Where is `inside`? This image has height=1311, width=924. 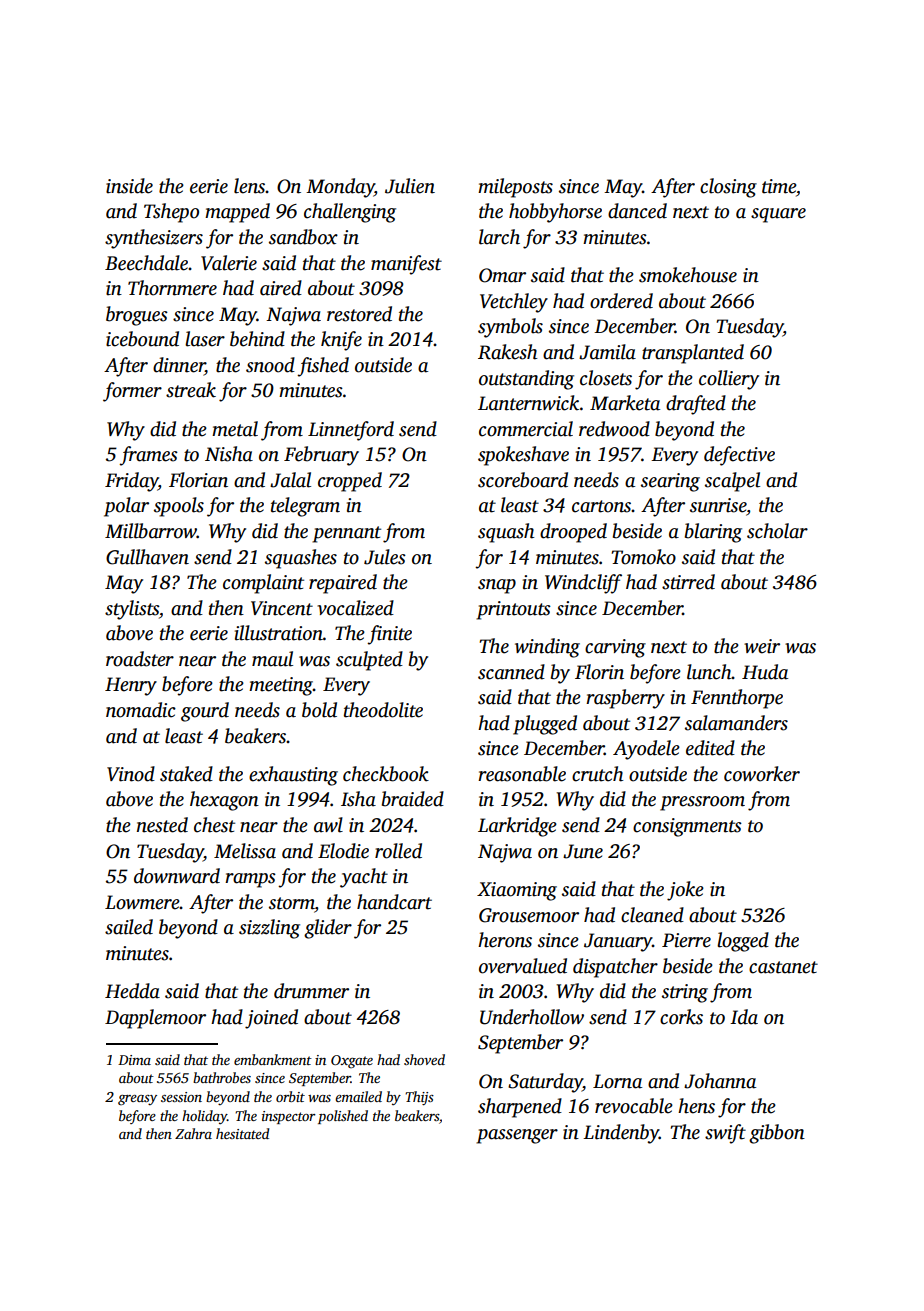 inside is located at coordinates (129, 186).
